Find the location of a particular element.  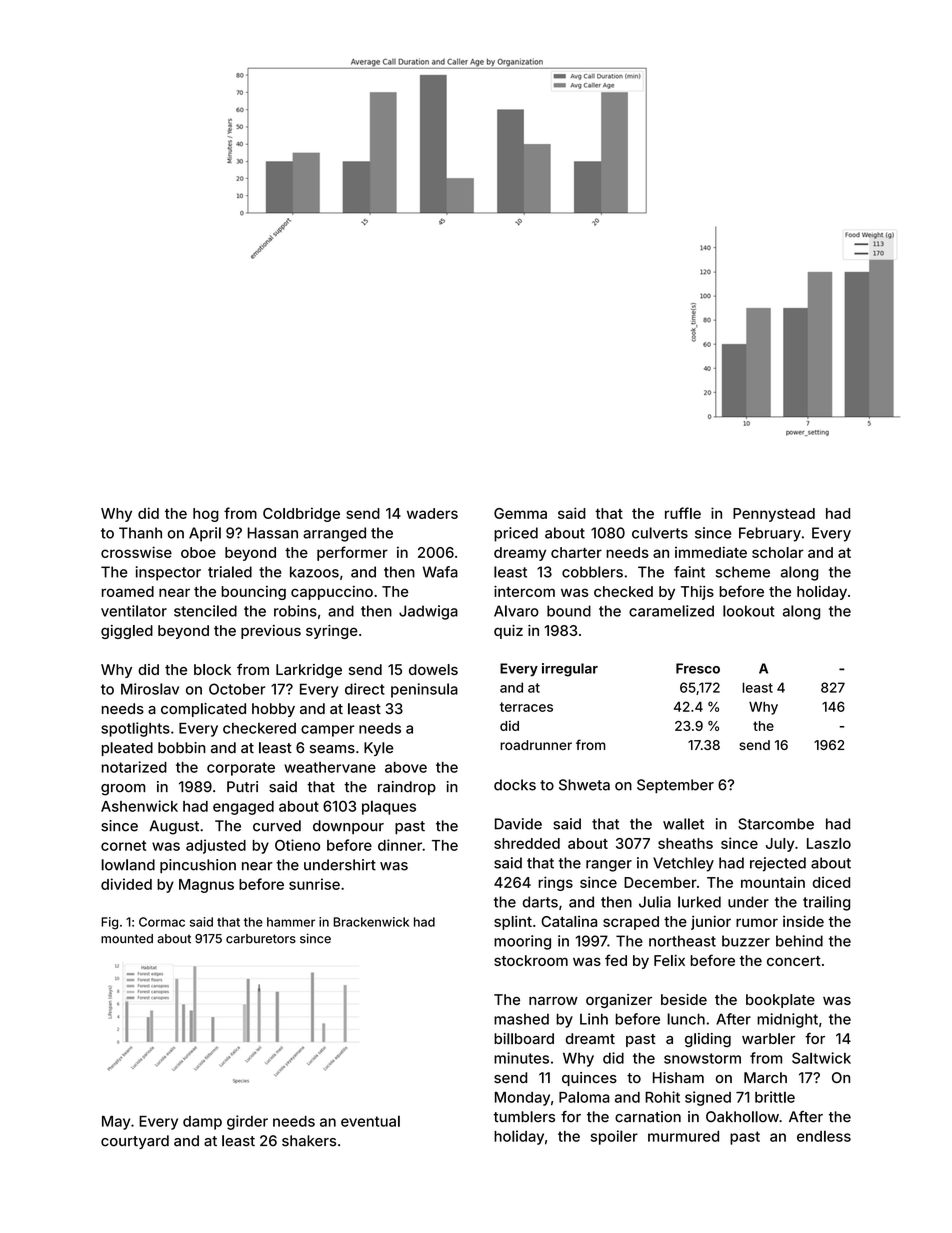

dinner is located at coordinates (400, 845).
